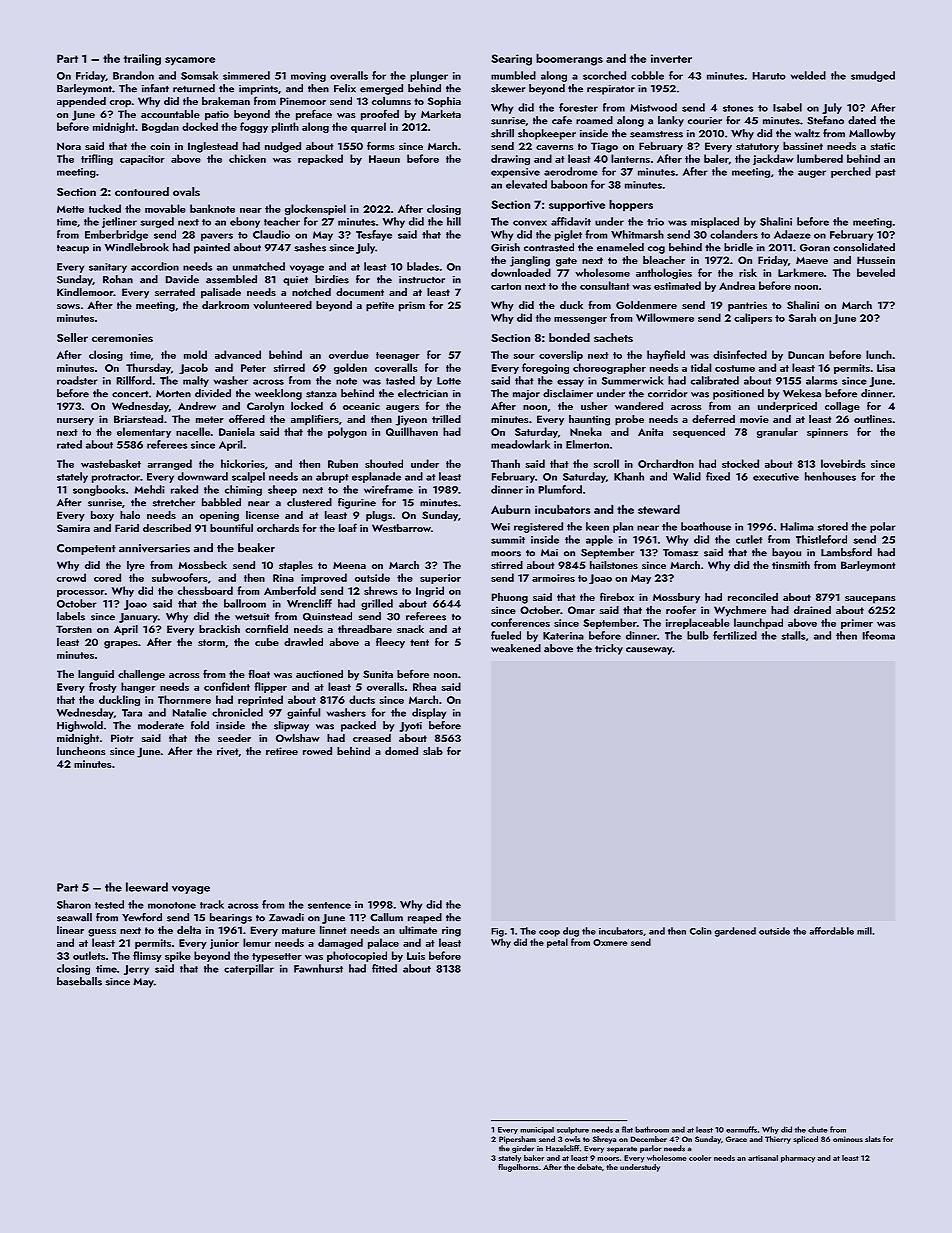 The image size is (952, 1233). Describe the element at coordinates (285, 127) in the document. I see `plinth` at that location.
